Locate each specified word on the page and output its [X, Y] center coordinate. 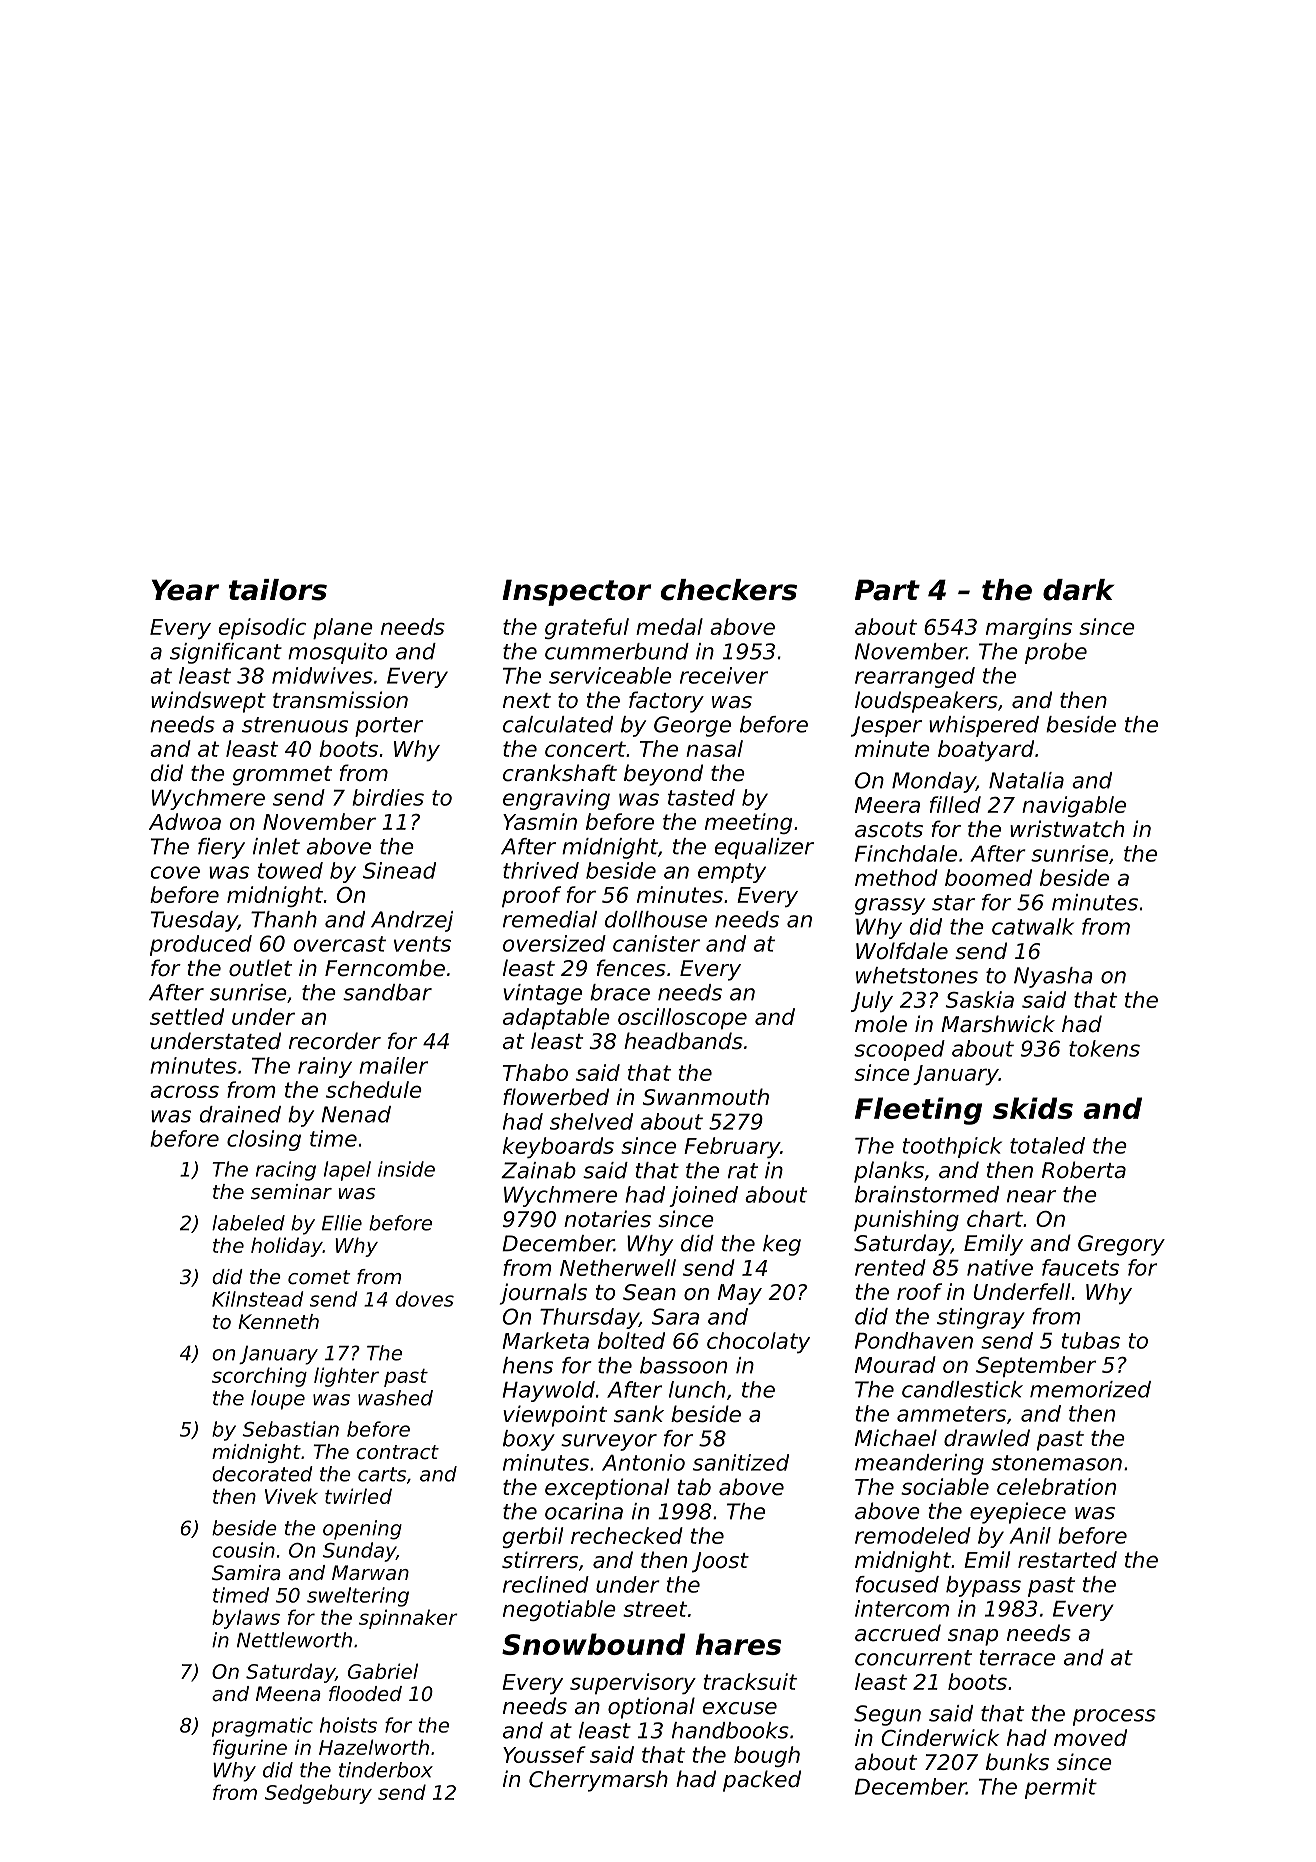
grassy [890, 906]
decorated [262, 1474]
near [1031, 1196]
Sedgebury [318, 1794]
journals [543, 1294]
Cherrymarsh [598, 1781]
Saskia [979, 999]
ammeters [951, 1414]
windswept [208, 702]
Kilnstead [257, 1299]
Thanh [284, 919]
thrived [541, 870]
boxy [529, 1440]
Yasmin [540, 821]
